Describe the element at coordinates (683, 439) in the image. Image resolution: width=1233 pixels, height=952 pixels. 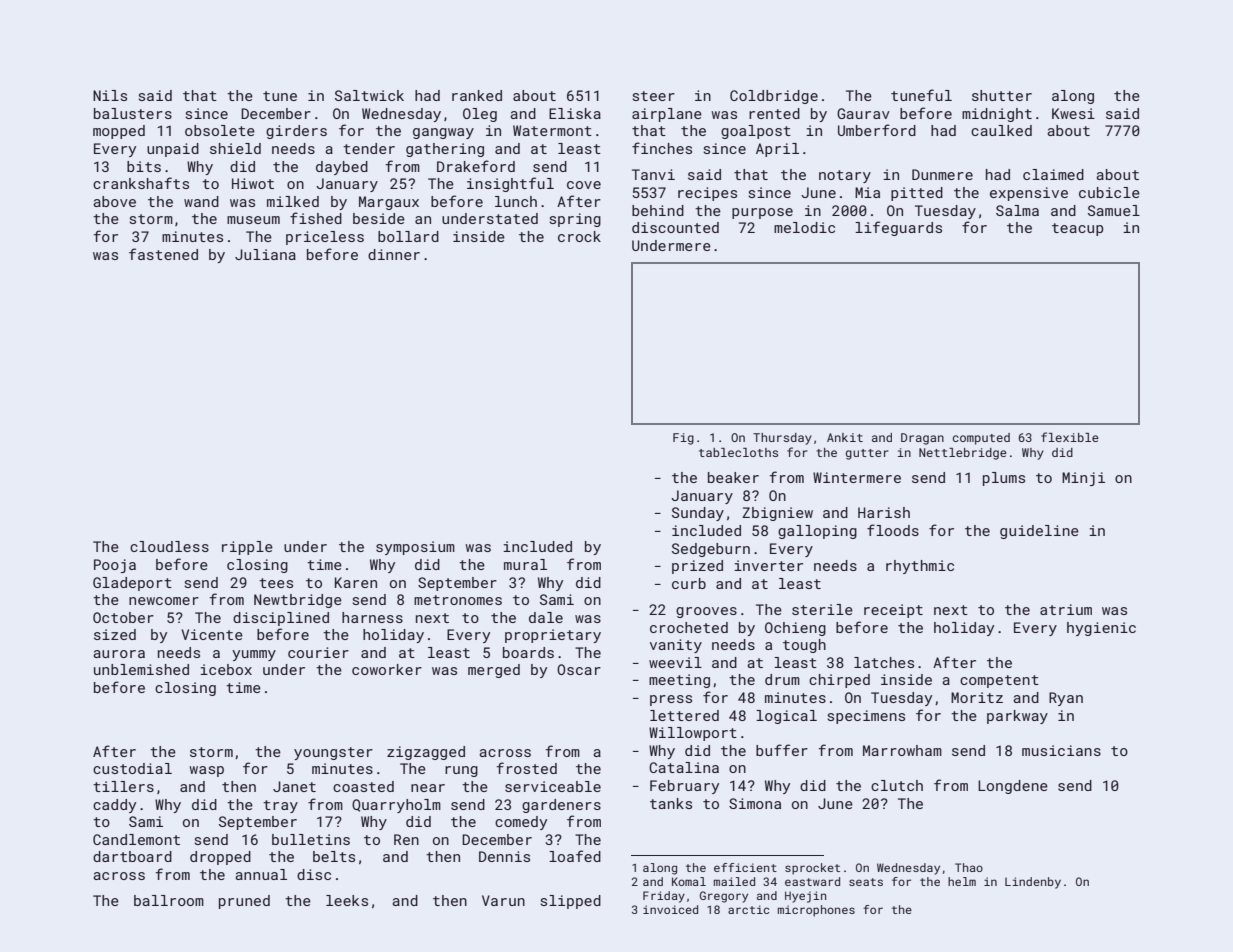
I see `Fig` at that location.
